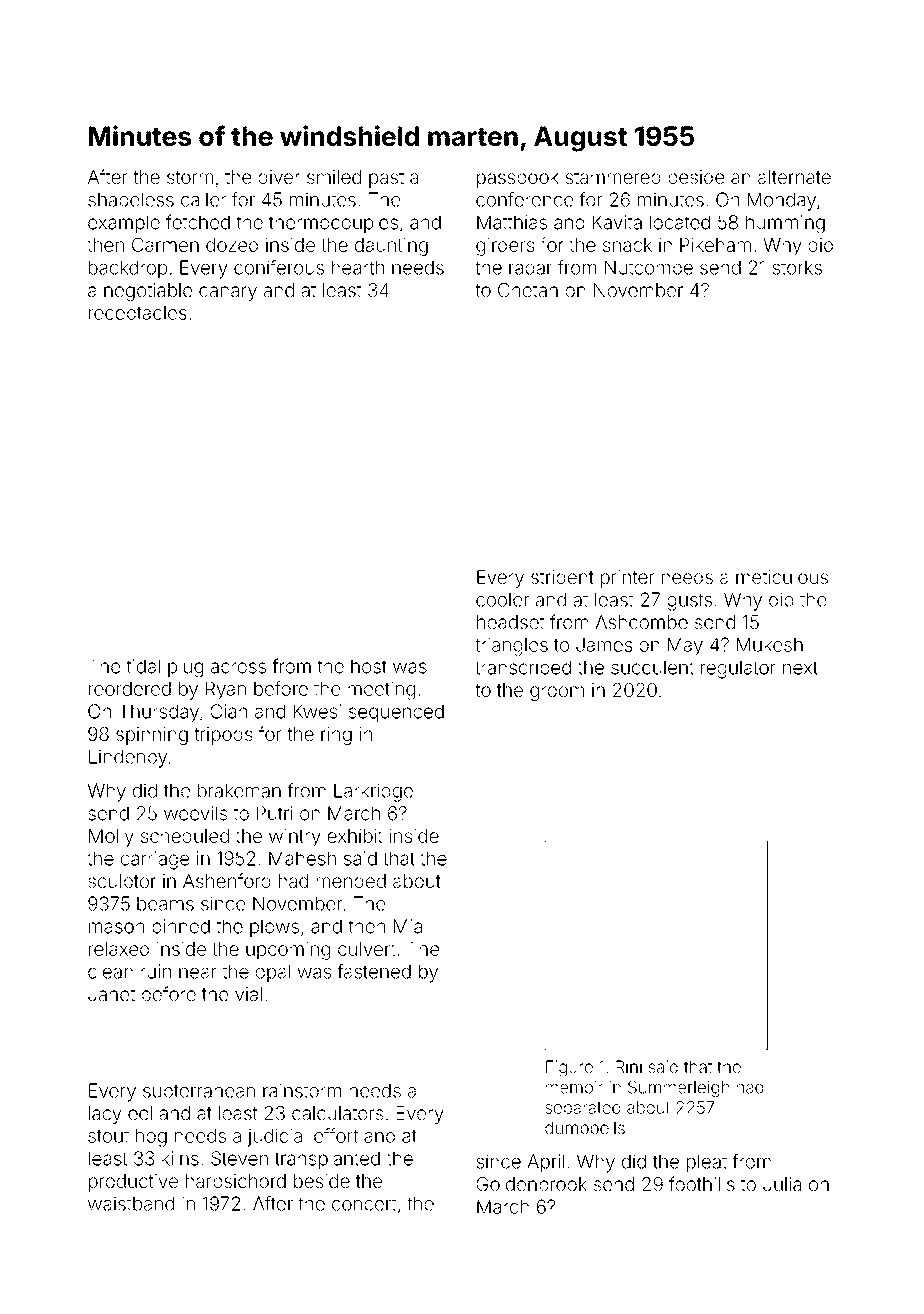 This screenshot has height=1314, width=924. Describe the element at coordinates (738, 669) in the screenshot. I see `regulator` at that location.
